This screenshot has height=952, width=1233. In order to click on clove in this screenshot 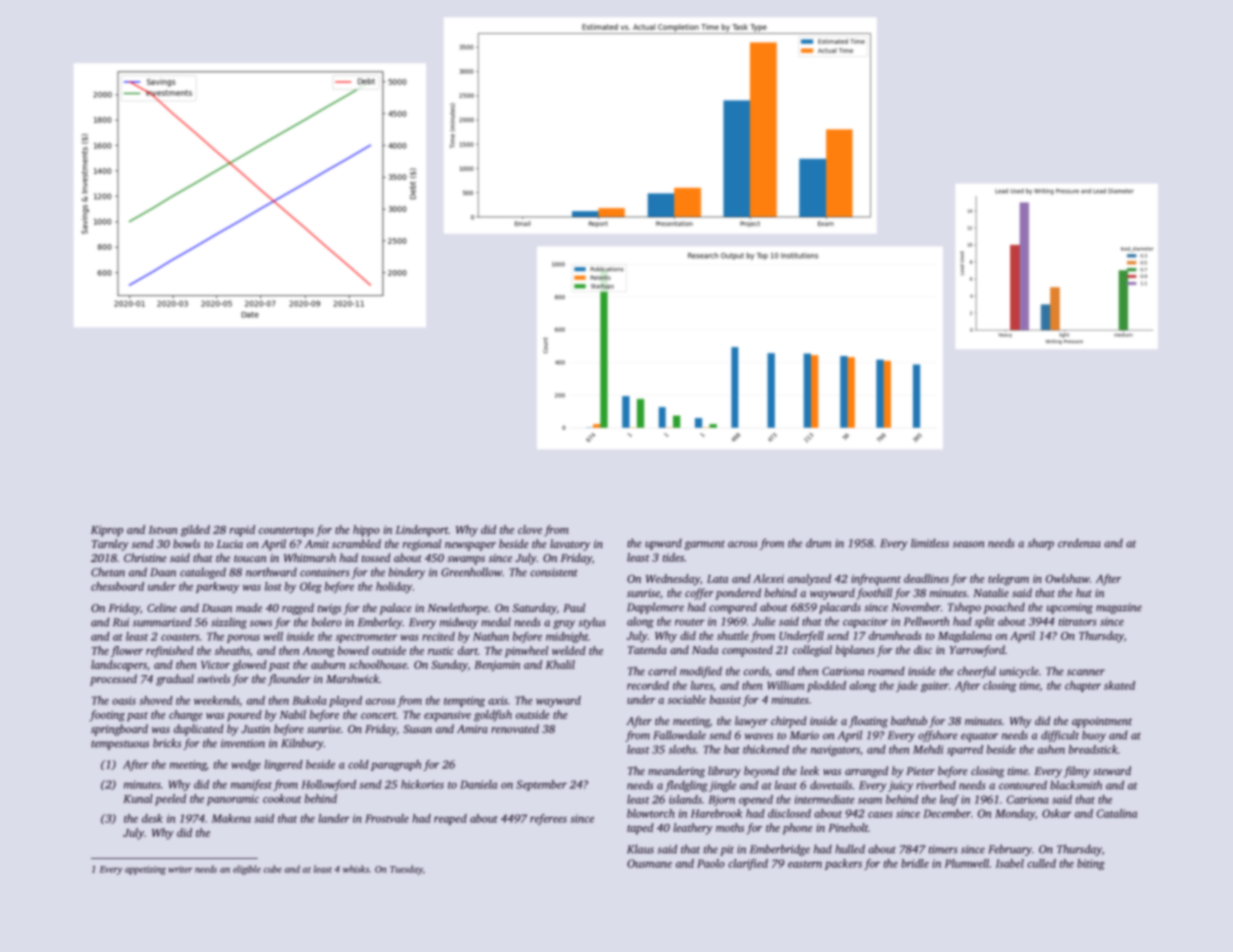, I will do `click(530, 529)`.
